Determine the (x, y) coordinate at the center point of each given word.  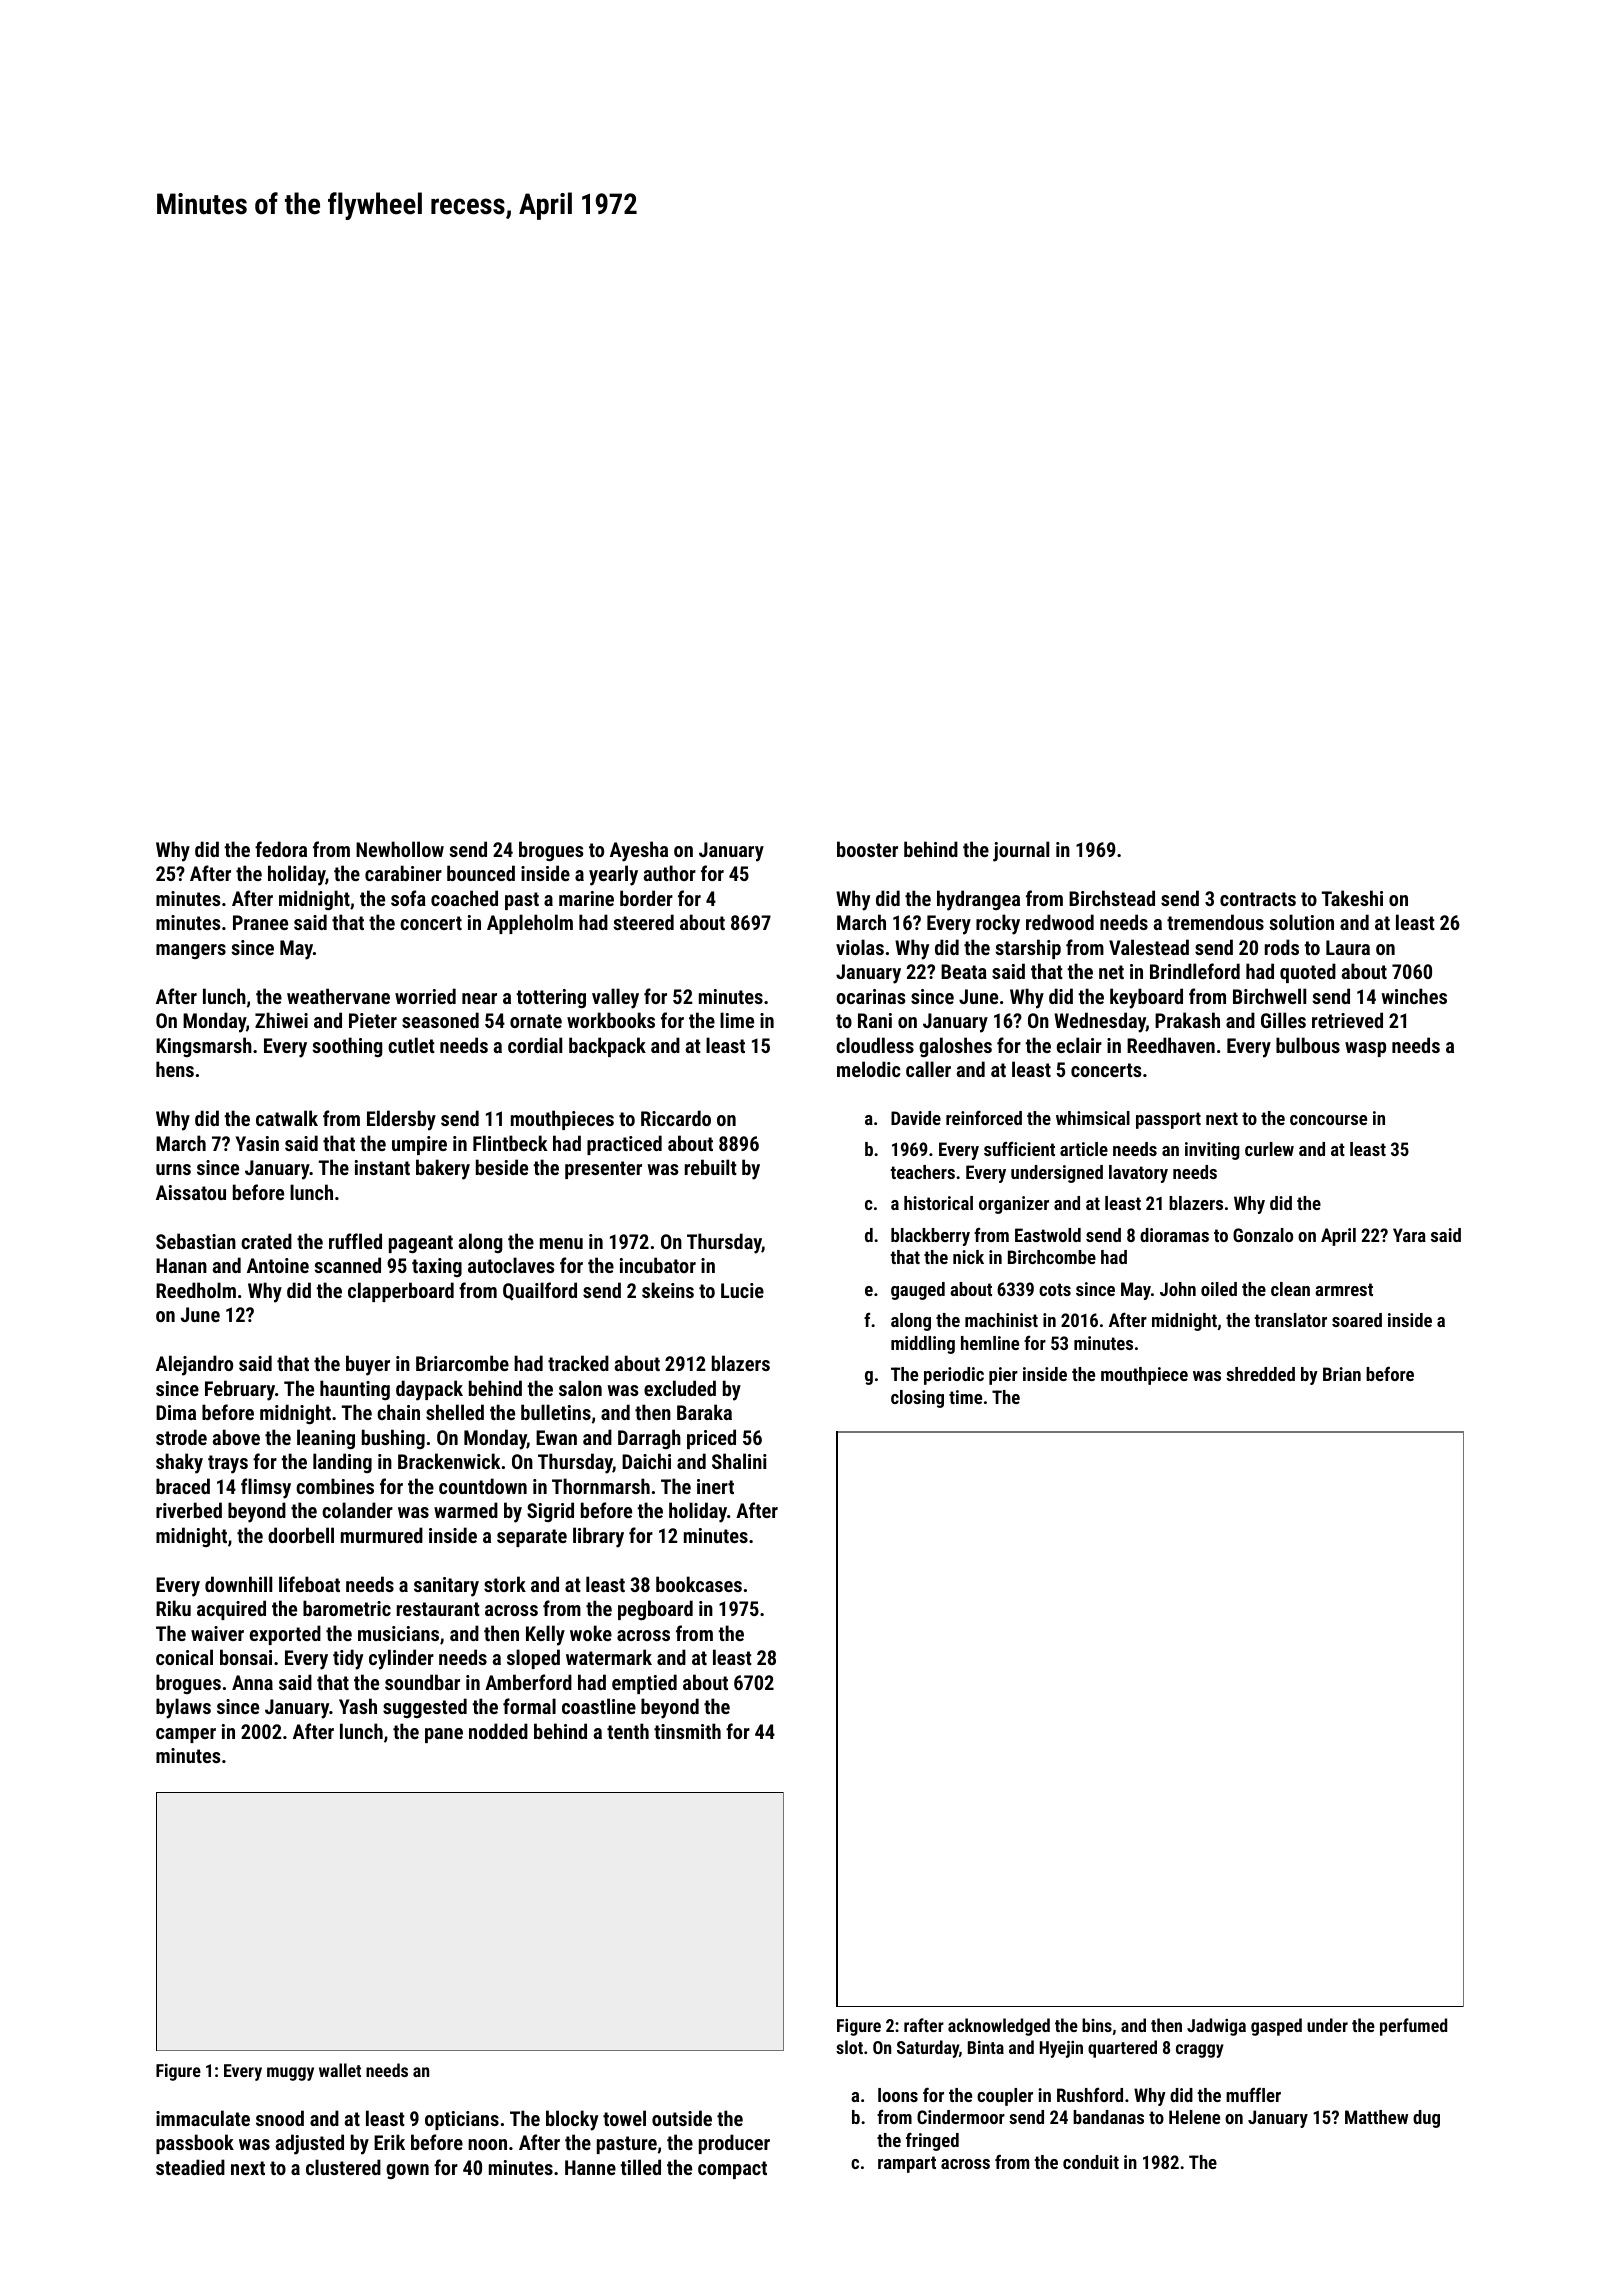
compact (732, 2170)
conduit (1091, 2162)
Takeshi (1352, 898)
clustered (343, 2167)
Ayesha (639, 851)
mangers (191, 951)
